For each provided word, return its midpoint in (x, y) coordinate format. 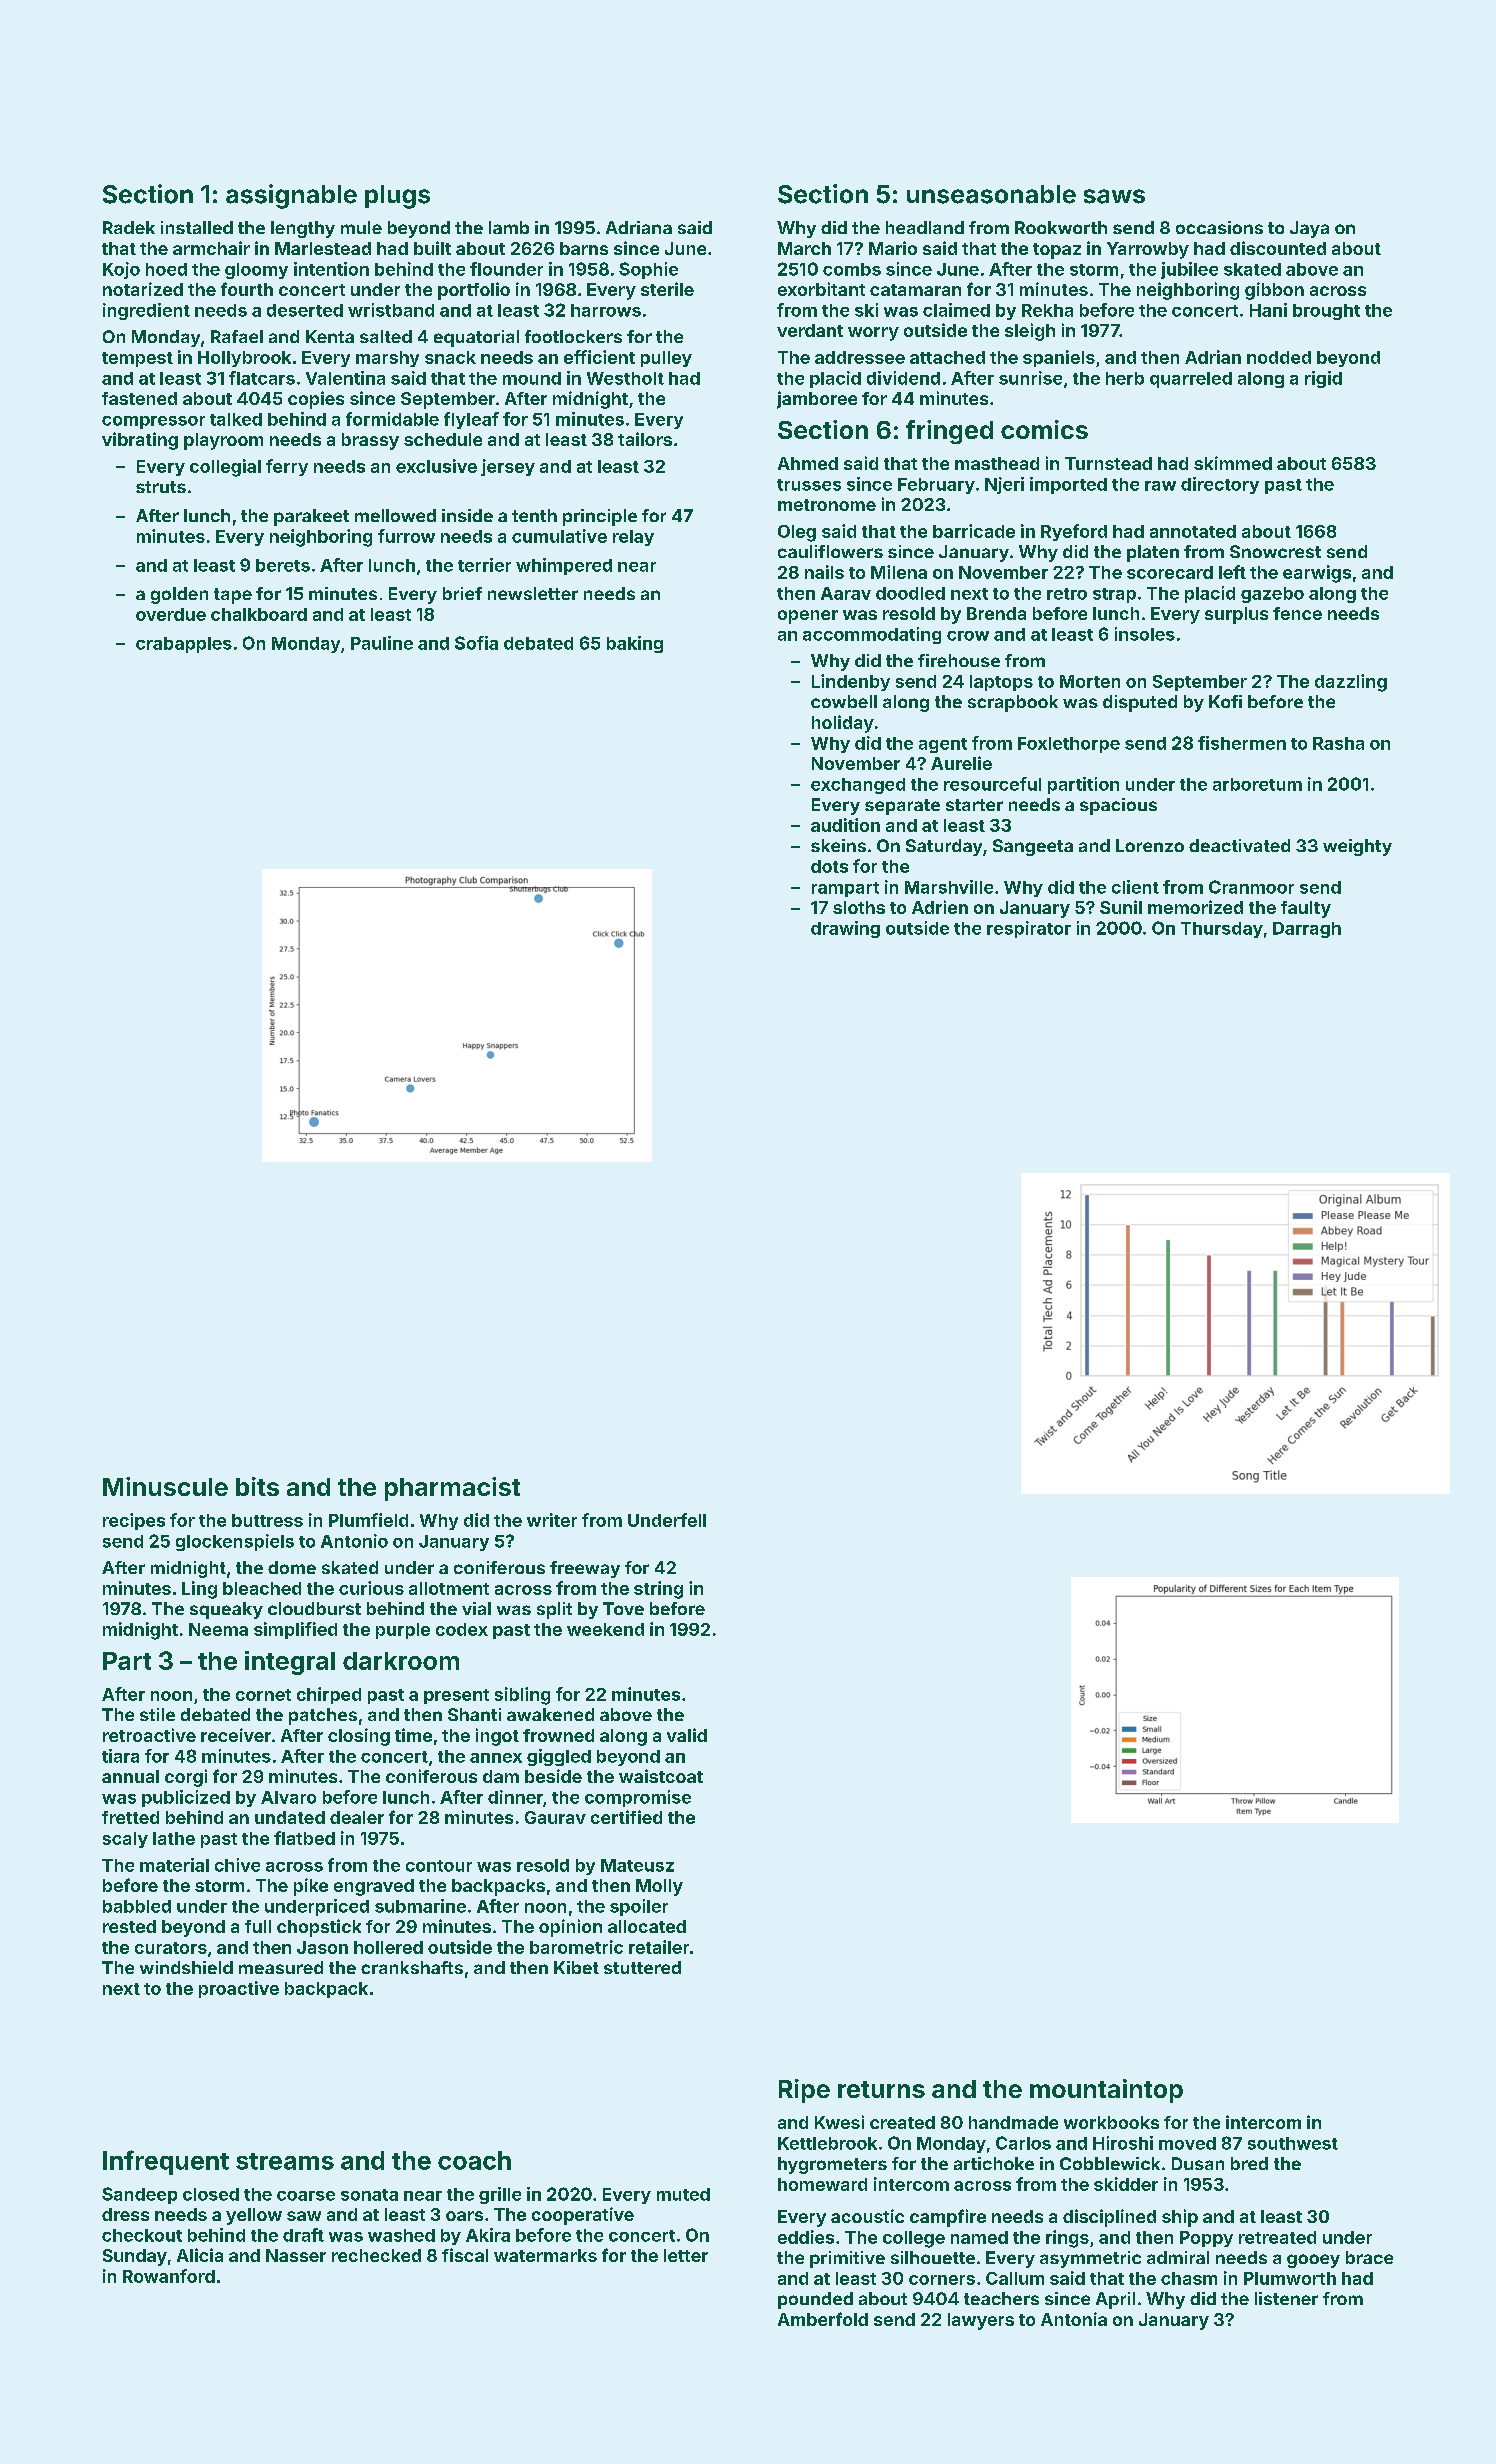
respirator (1029, 929)
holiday (843, 724)
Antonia (1074, 2319)
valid (687, 1735)
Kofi (1225, 701)
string (658, 1590)
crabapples (184, 645)
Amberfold (823, 2319)
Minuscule (165, 1486)
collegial (225, 468)
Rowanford (169, 2276)
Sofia (476, 643)
